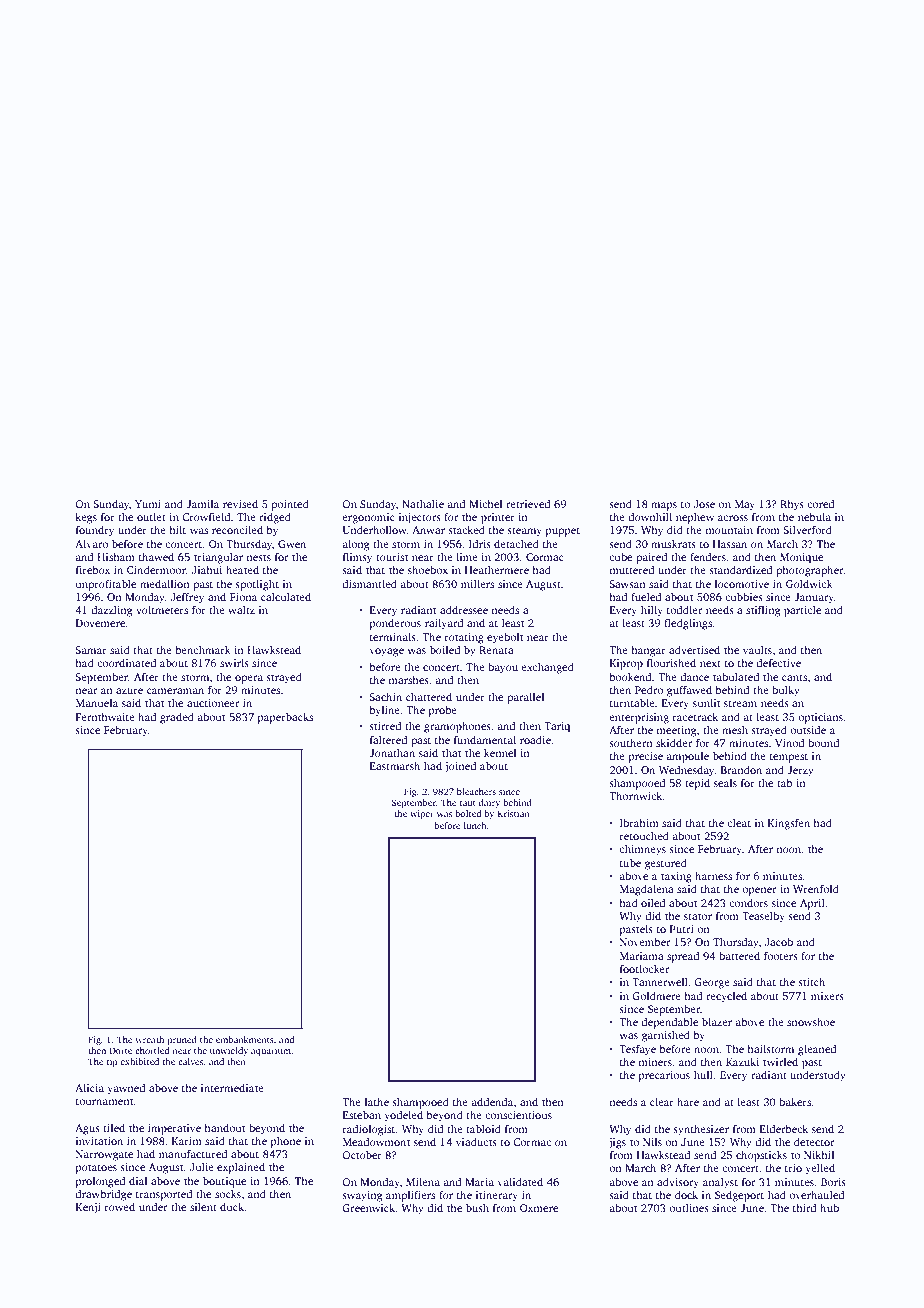  Describe the element at coordinates (190, 1061) in the screenshot. I see `calves` at that location.
